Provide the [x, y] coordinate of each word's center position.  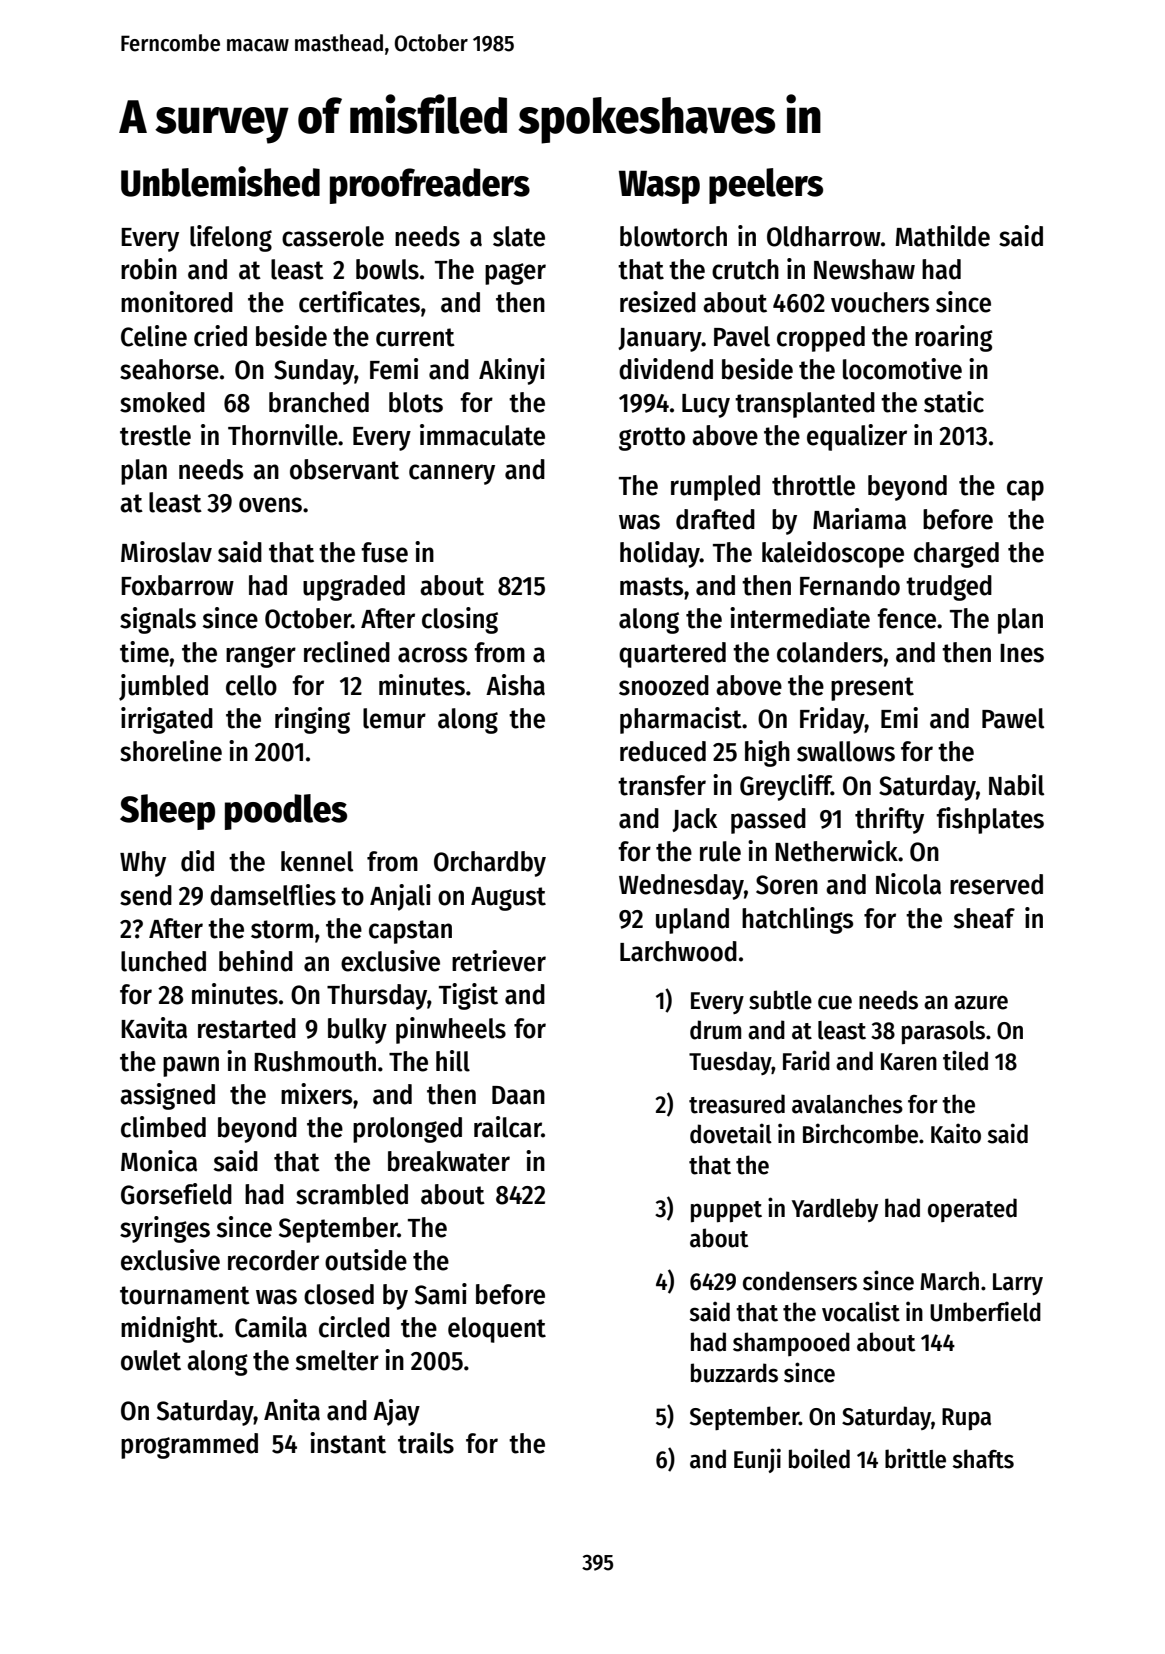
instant [348, 1443]
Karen [909, 1062]
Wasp [659, 187]
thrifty [889, 820]
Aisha [515, 685]
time [144, 652]
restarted [247, 1028]
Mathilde [942, 236]
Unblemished [220, 181]
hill [453, 1061]
